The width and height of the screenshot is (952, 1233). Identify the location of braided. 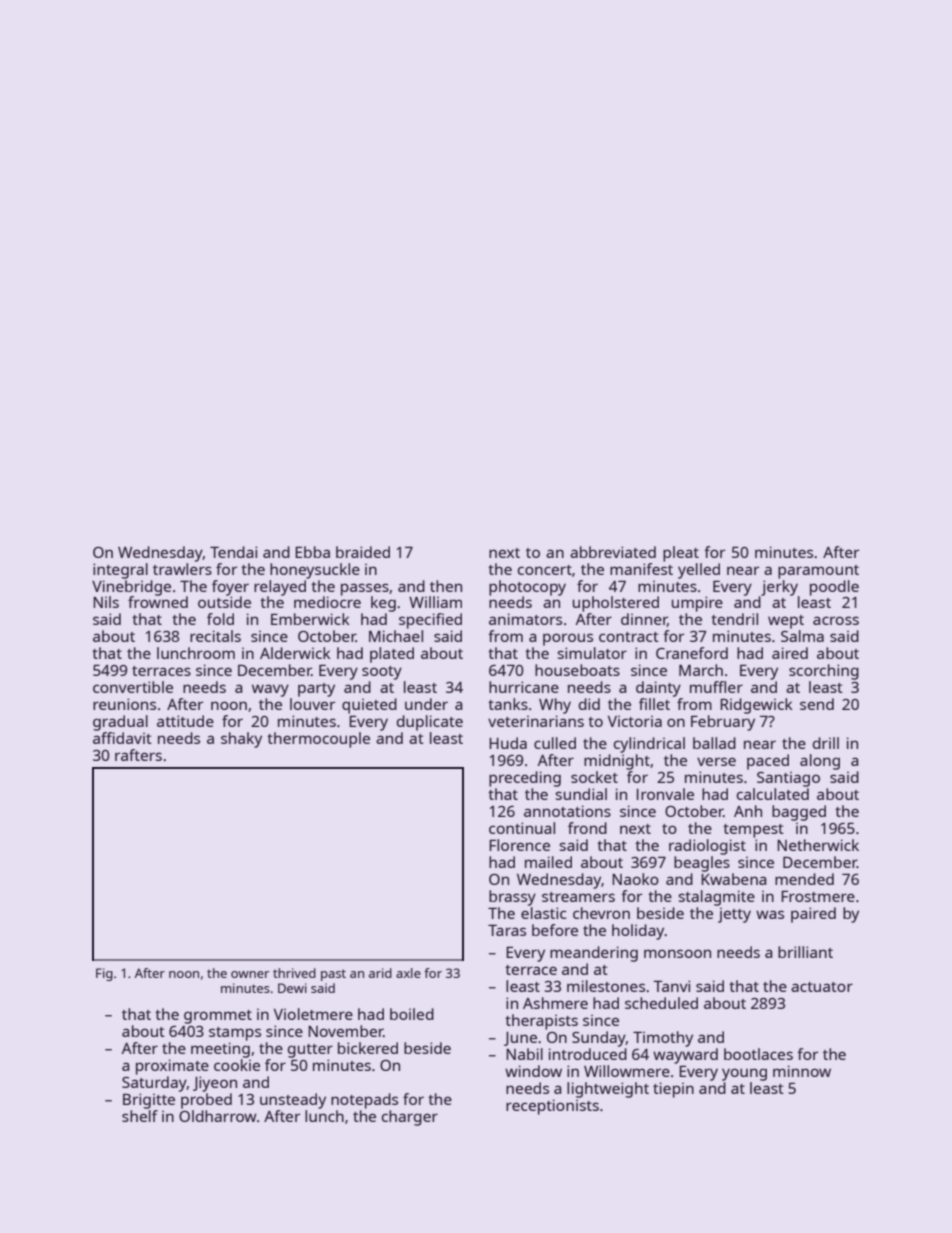
(363, 552).
